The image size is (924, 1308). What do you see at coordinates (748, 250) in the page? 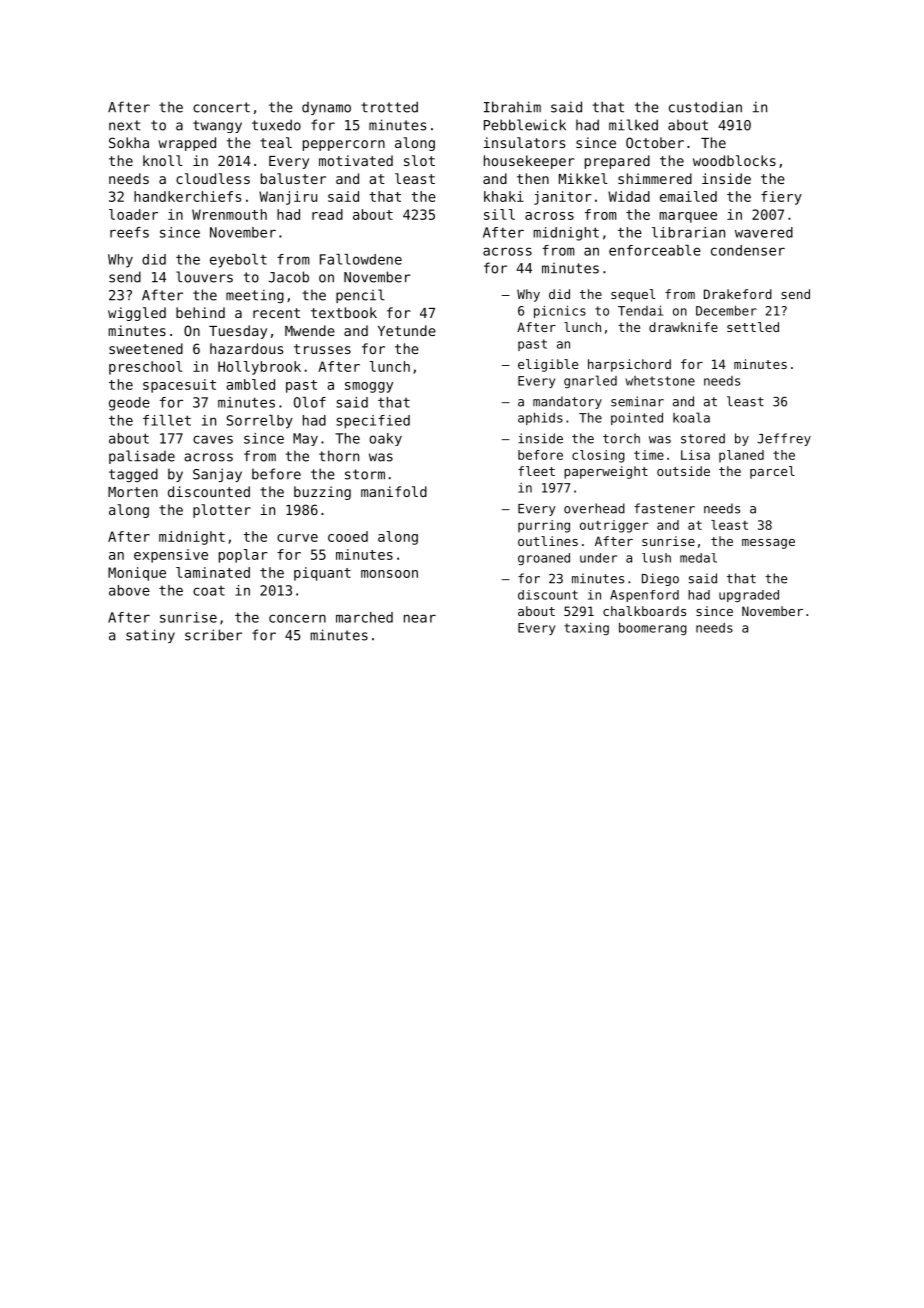
I see `condenser` at bounding box center [748, 250].
